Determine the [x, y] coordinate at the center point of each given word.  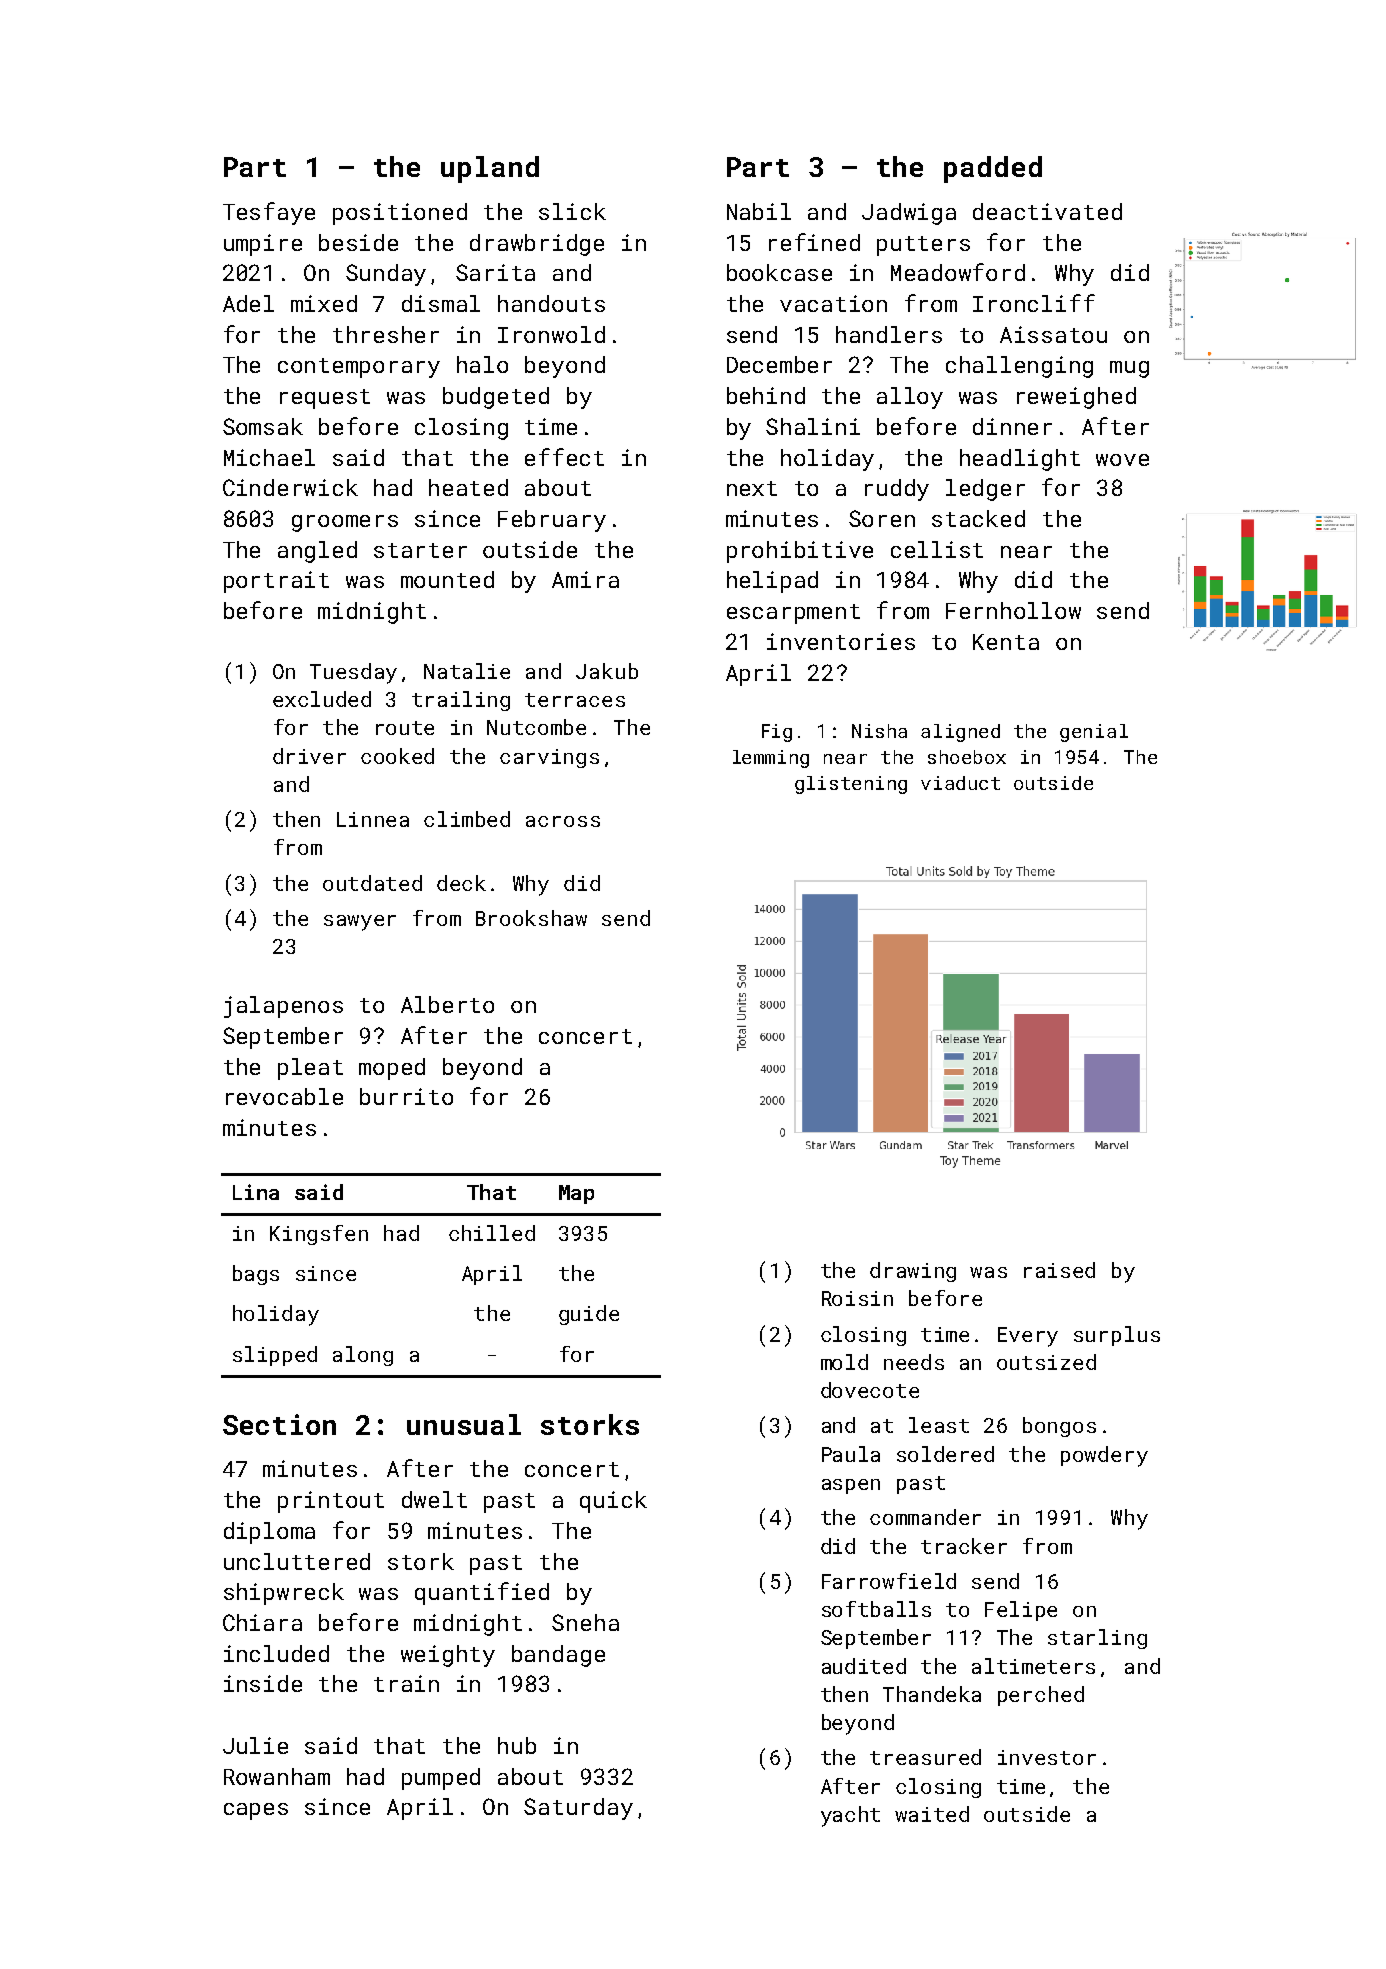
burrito [406, 1096]
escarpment [793, 614]
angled [317, 552]
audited [864, 1666]
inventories [841, 641]
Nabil [759, 211]
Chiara [262, 1622]
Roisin [857, 1298]
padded [993, 169]
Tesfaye [269, 213]
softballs [876, 1609]
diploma [269, 1533]
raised [1059, 1270]
